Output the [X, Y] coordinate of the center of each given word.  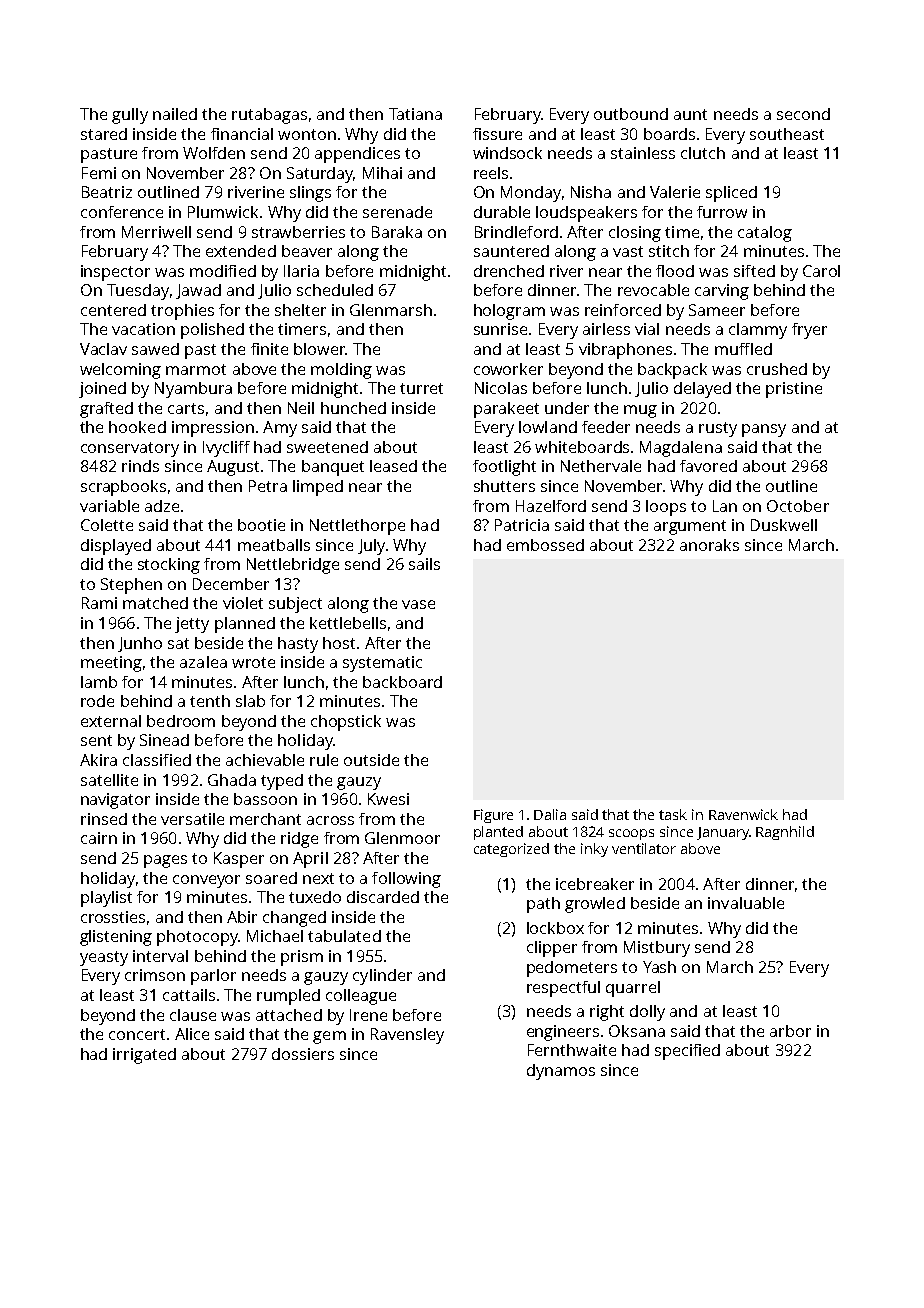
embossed [545, 545]
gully [130, 116]
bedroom [181, 721]
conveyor [206, 881]
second [803, 114]
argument [690, 527]
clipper [552, 949]
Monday [531, 194]
